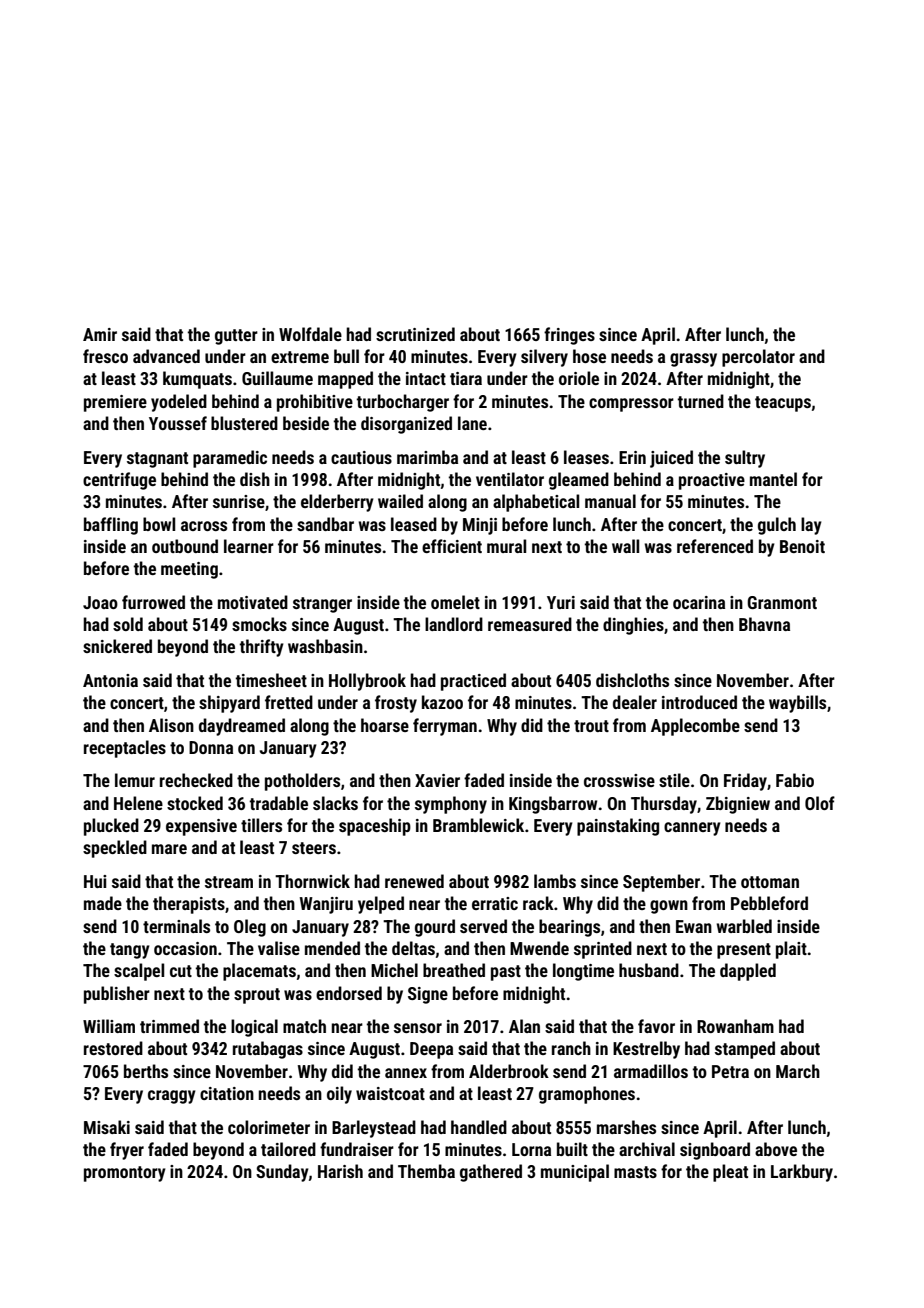  Describe the element at coordinates (506, 973) in the screenshot. I see `past` at that location.
